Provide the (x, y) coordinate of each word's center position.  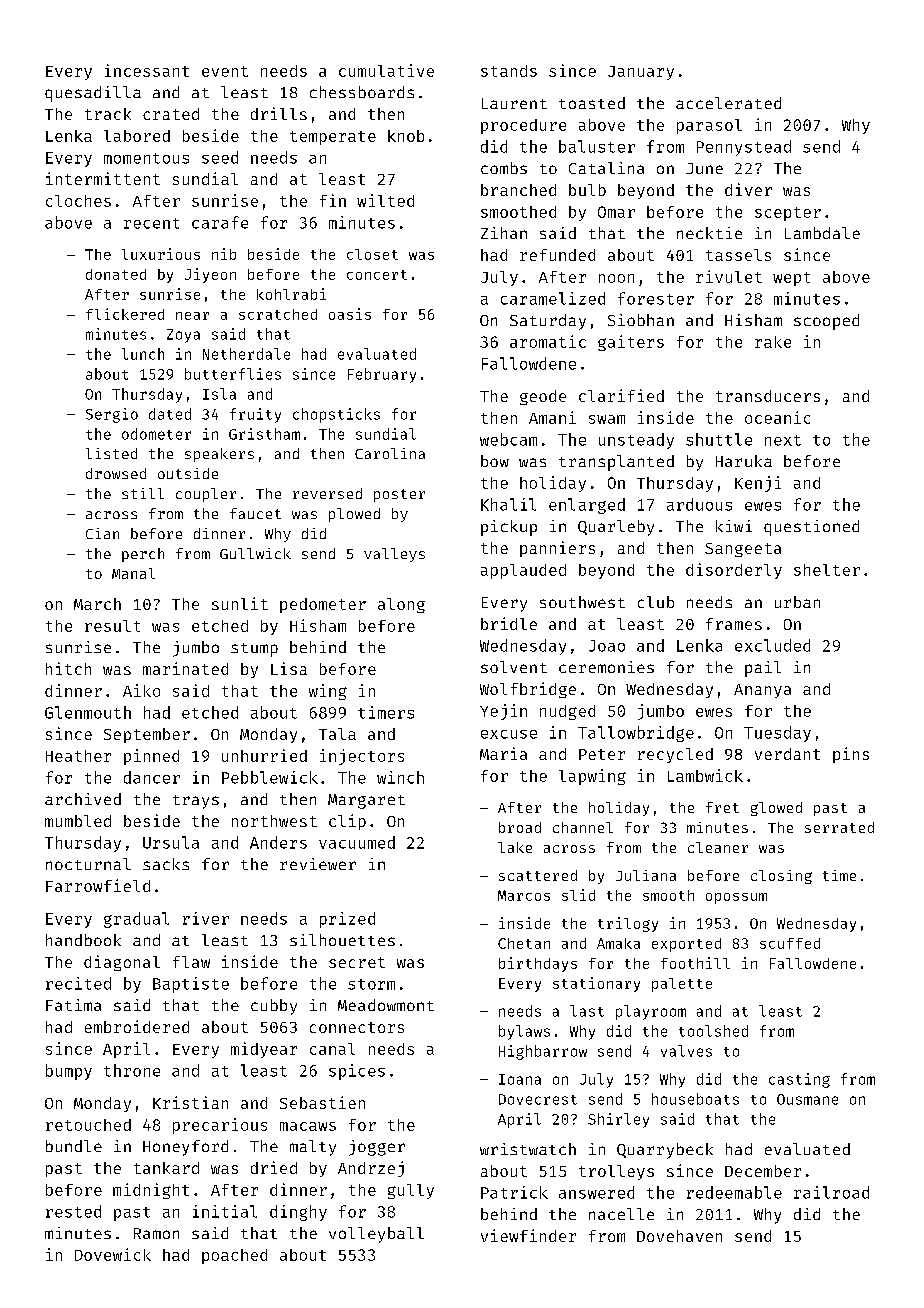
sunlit (240, 603)
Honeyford (185, 1148)
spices (357, 1072)
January (641, 73)
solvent (514, 667)
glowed (776, 809)
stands (509, 71)
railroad (831, 1192)
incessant (147, 70)
